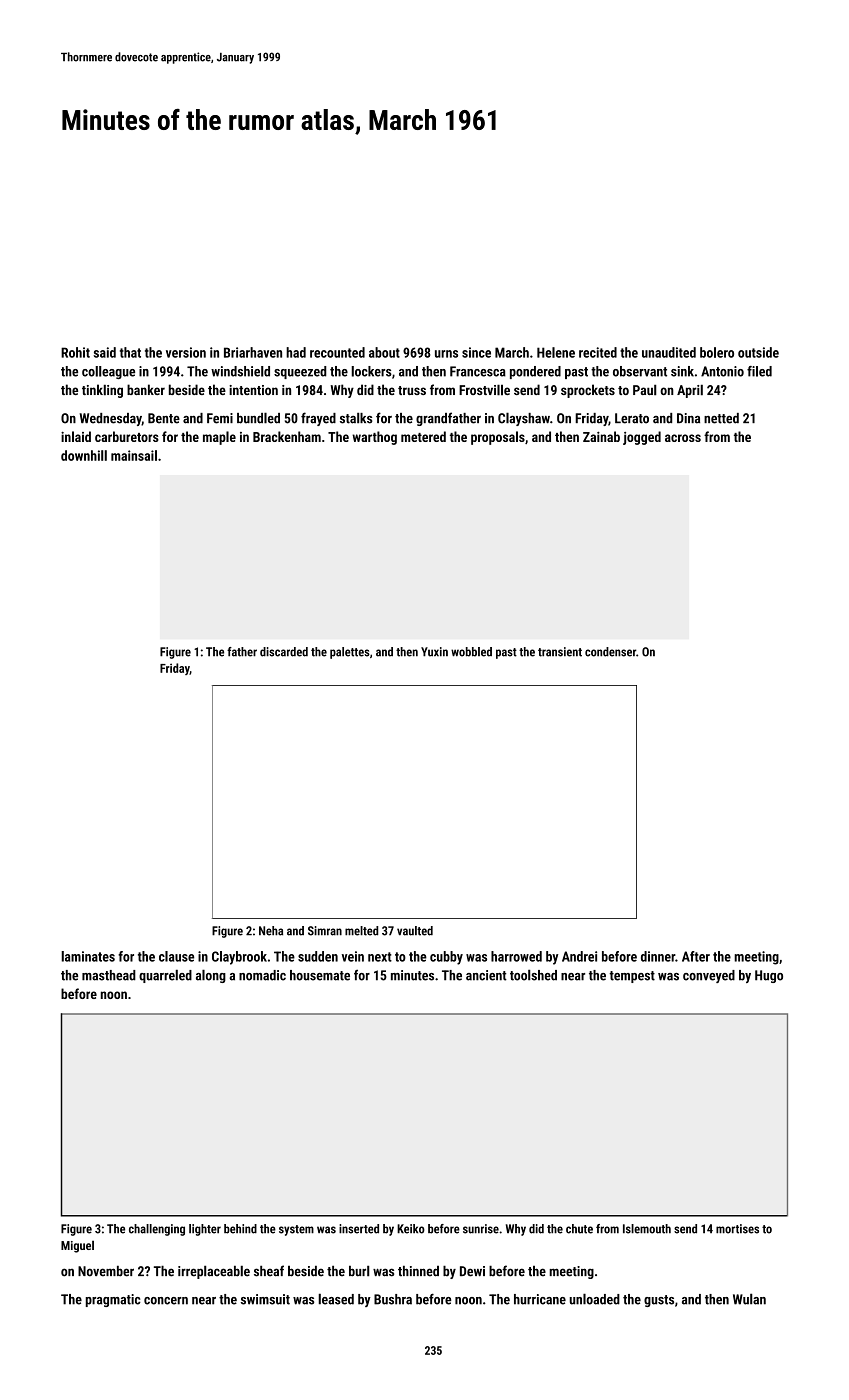 The height and width of the image is (1400, 849). Describe the element at coordinates (77, 1247) in the image. I see `Miguel` at that location.
